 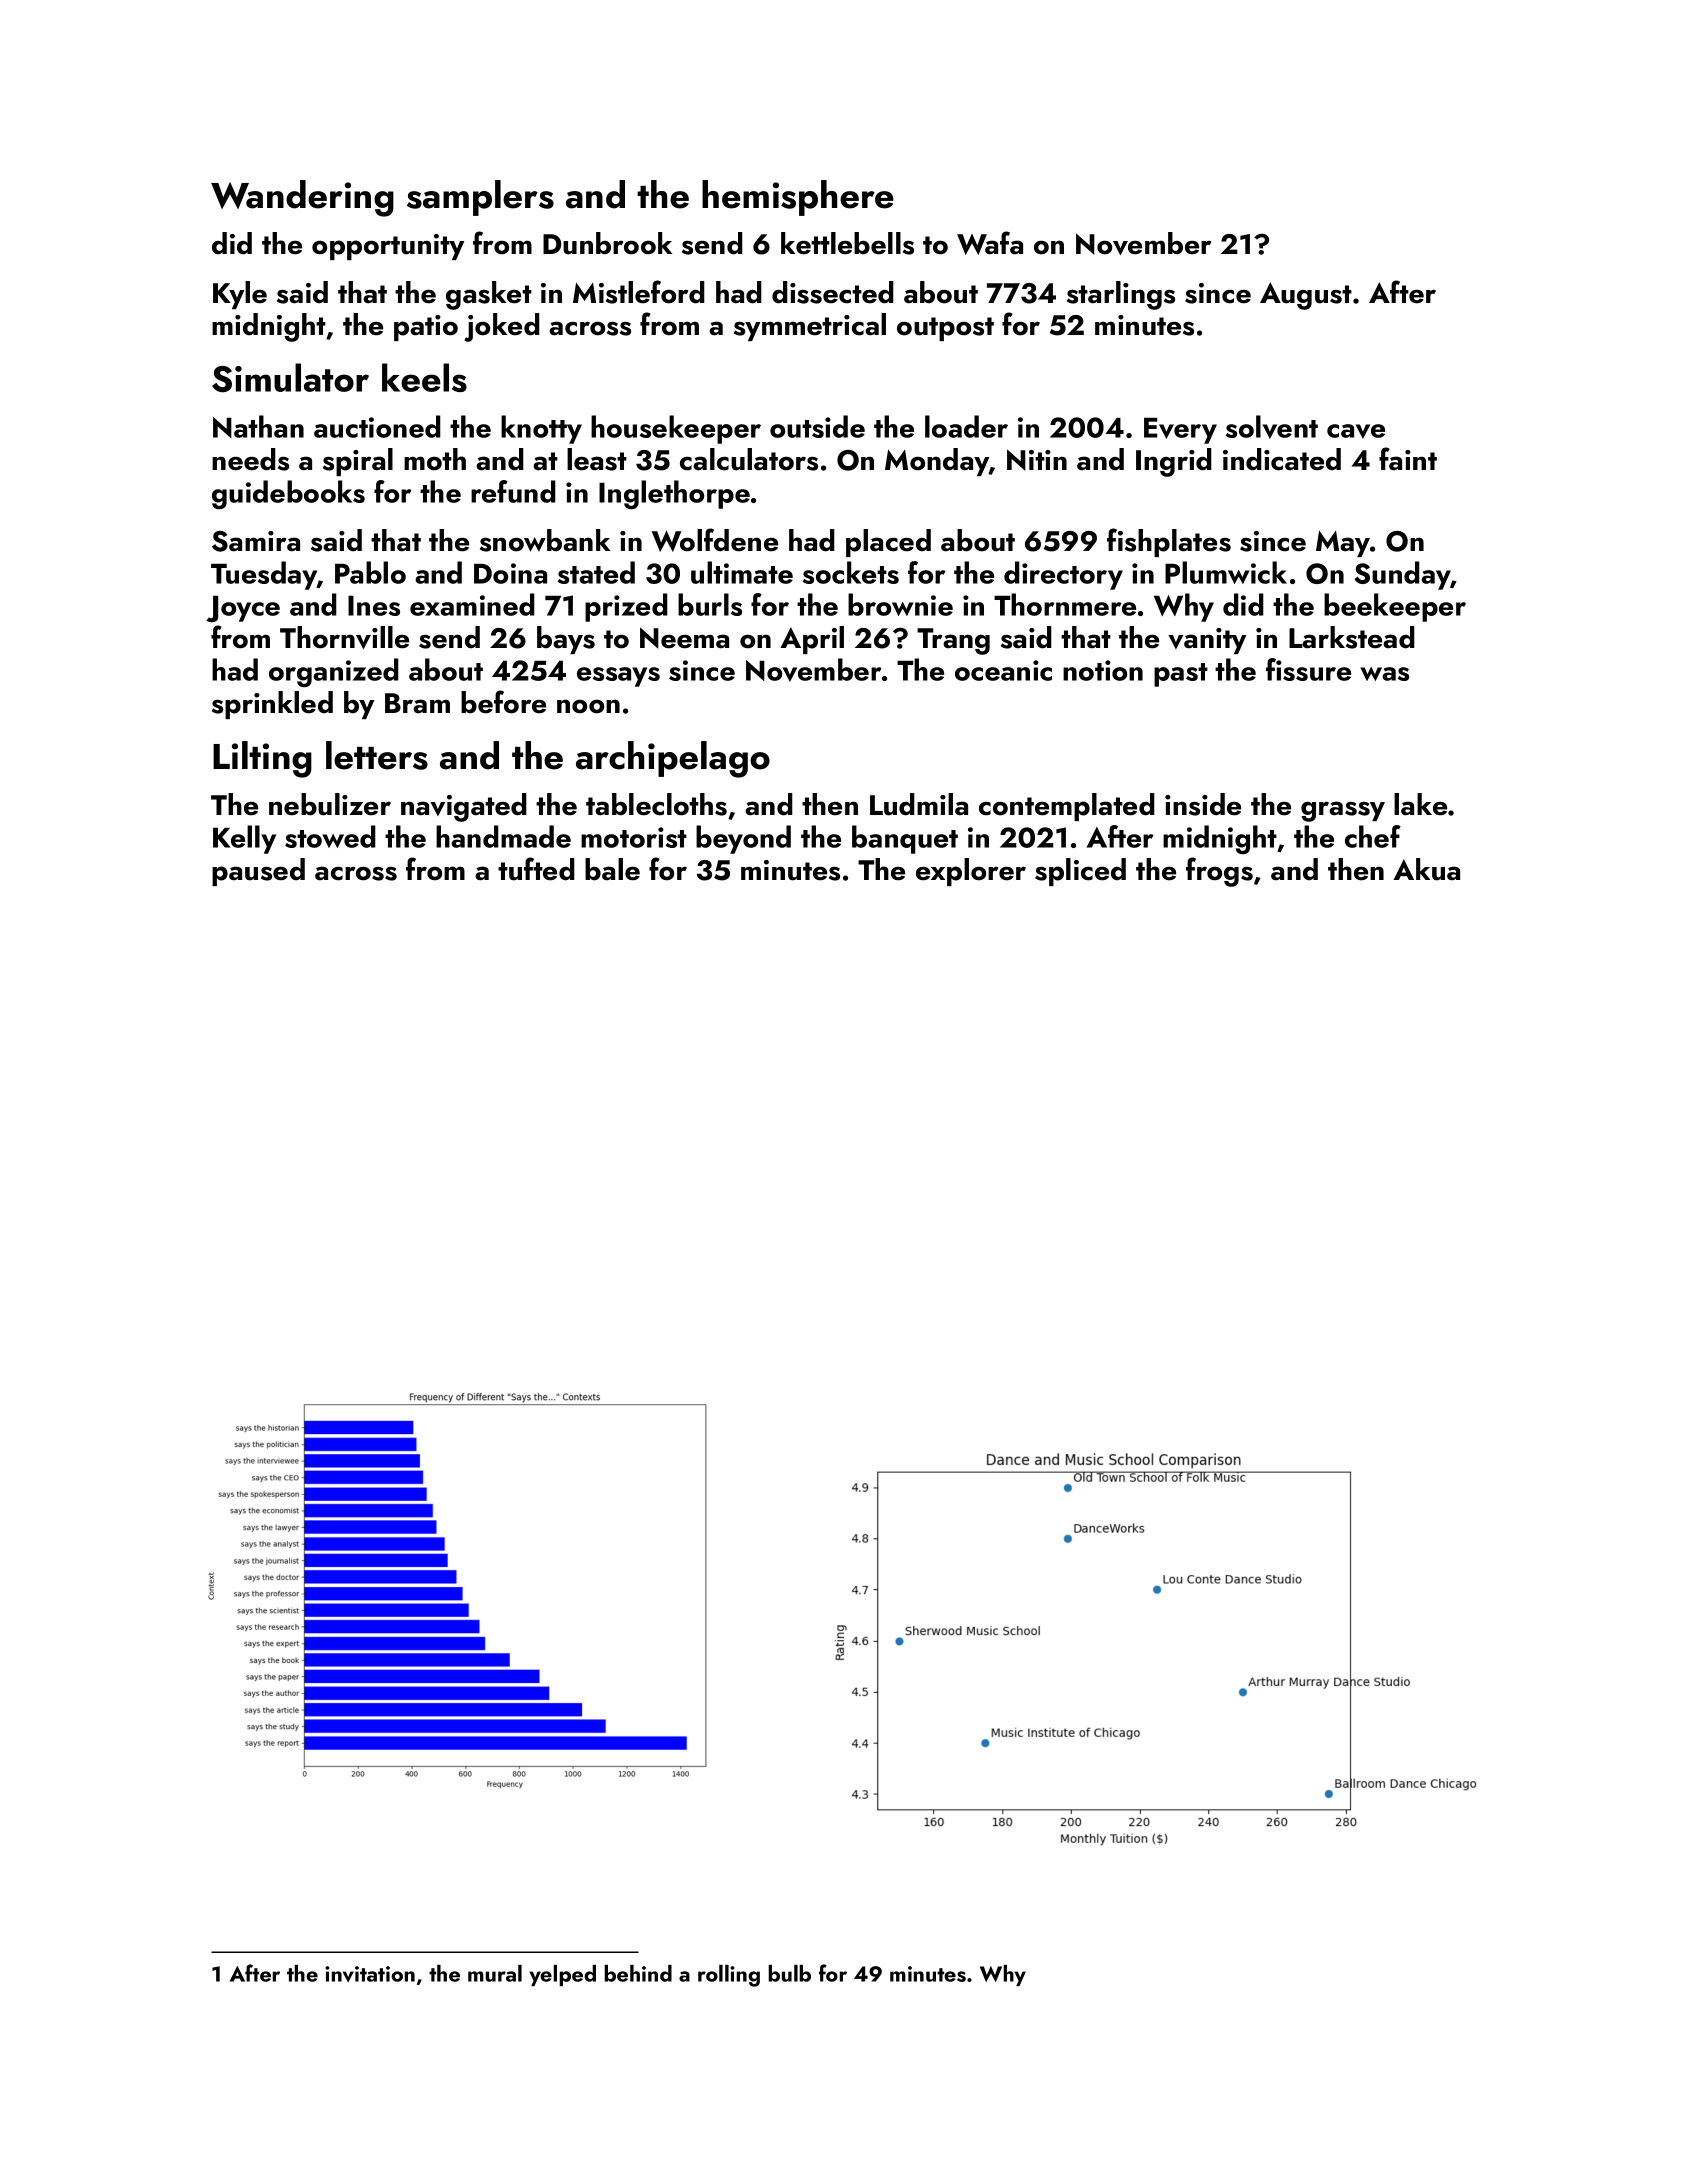 What do you see at coordinates (370, 1974) in the image?
I see `invitation` at bounding box center [370, 1974].
